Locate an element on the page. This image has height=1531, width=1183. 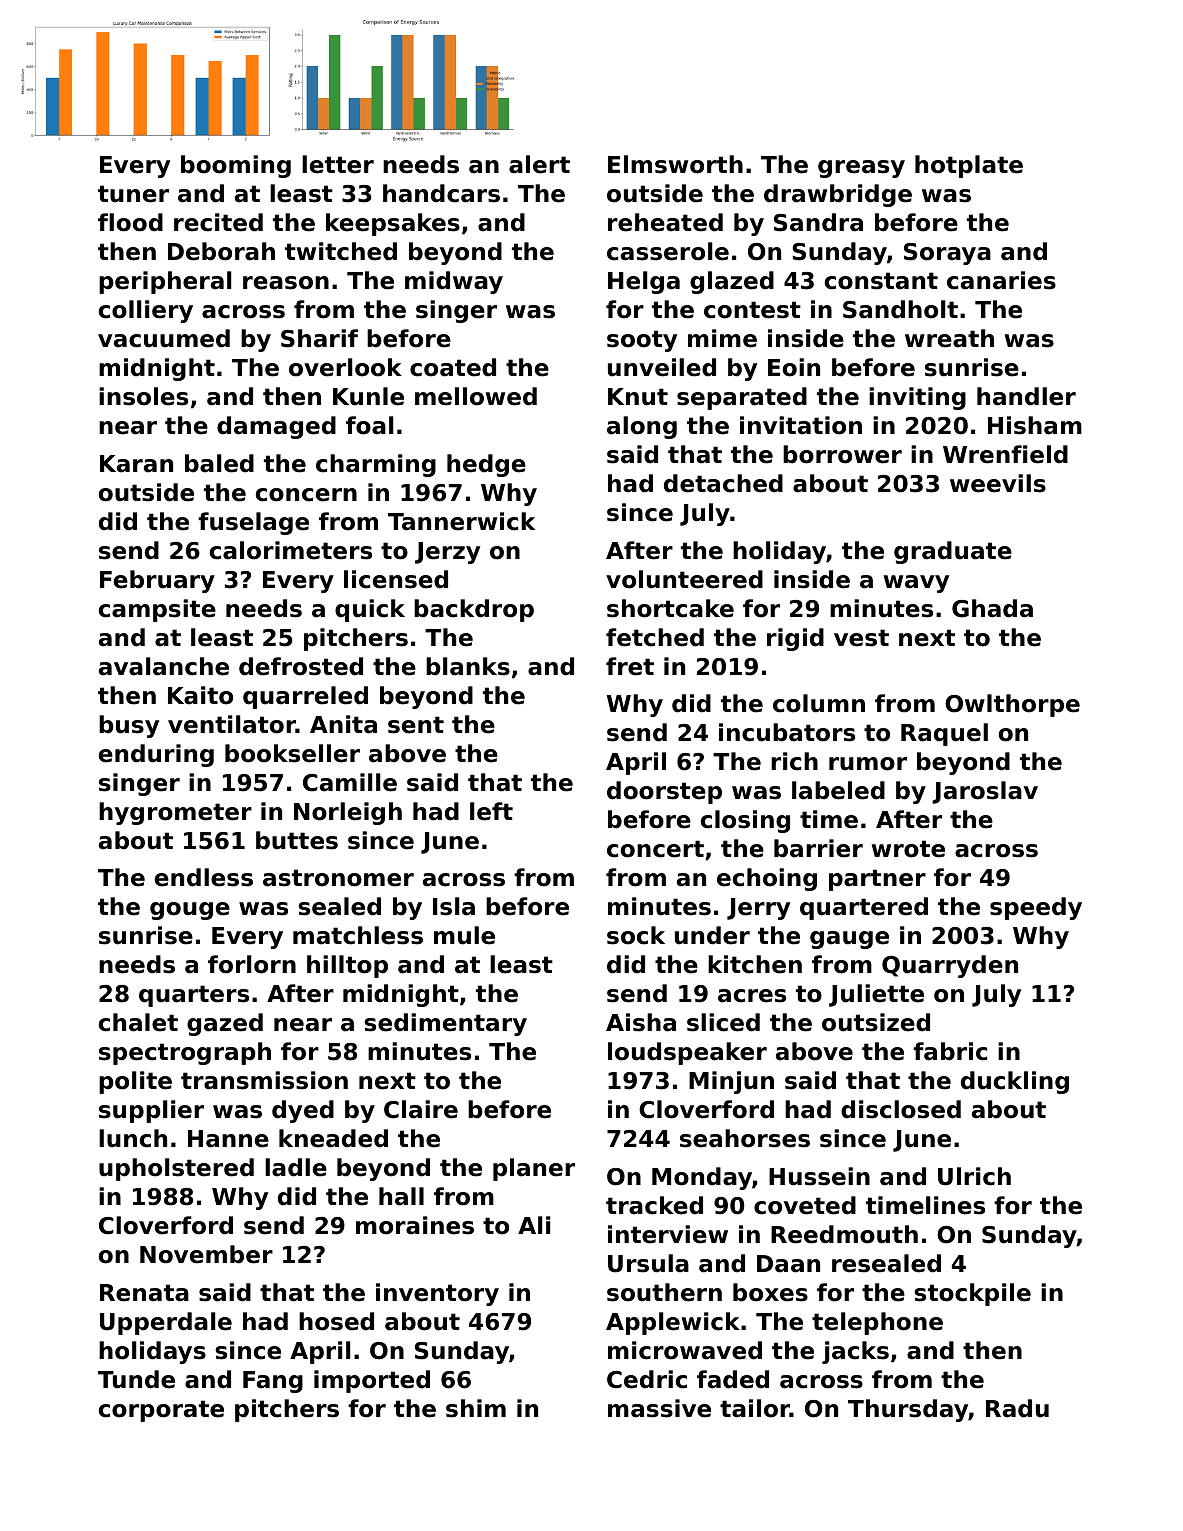
endless is located at coordinates (204, 877).
